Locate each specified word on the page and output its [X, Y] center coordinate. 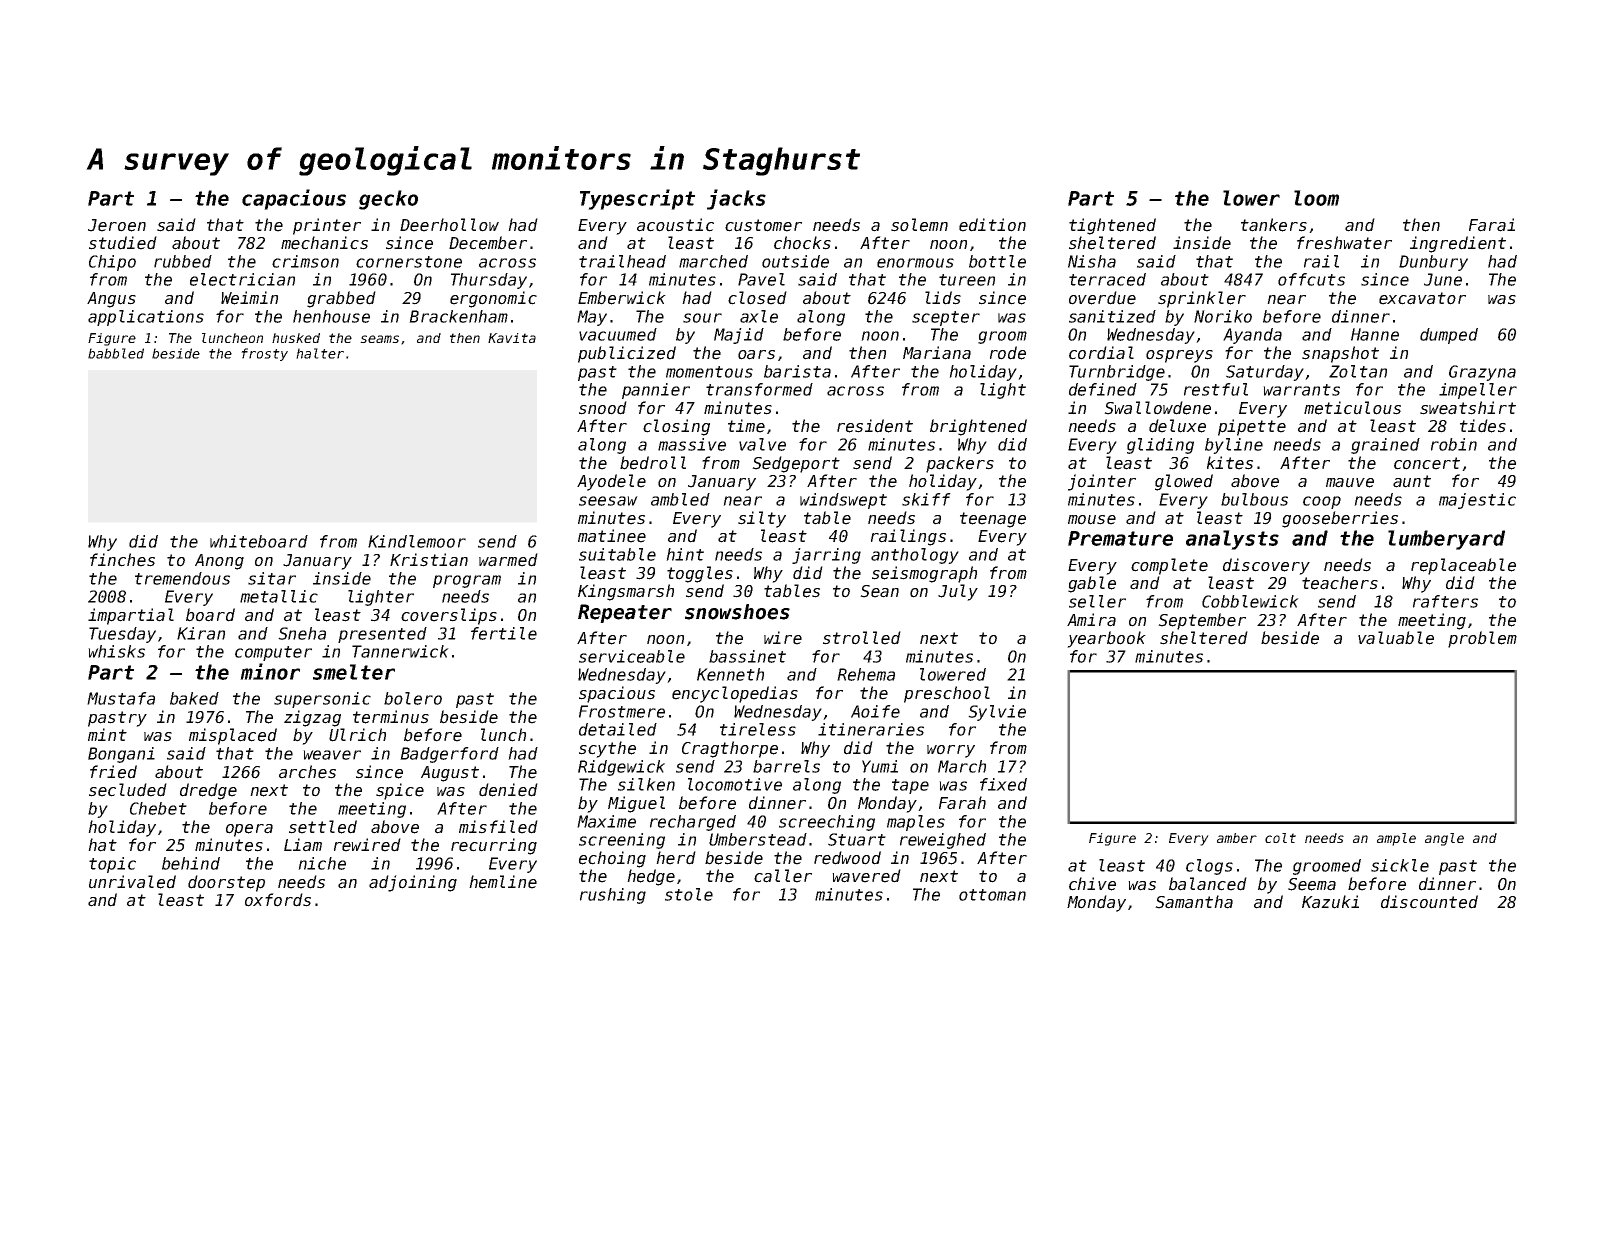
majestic [1477, 501]
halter [320, 353]
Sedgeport [796, 464]
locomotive [735, 784]
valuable [1396, 638]
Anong [219, 562]
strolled [862, 638]
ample [1396, 839]
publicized [627, 354]
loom [1316, 198]
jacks [736, 199]
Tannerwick [400, 651]
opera [249, 830]
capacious [294, 199]
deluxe [1177, 426]
